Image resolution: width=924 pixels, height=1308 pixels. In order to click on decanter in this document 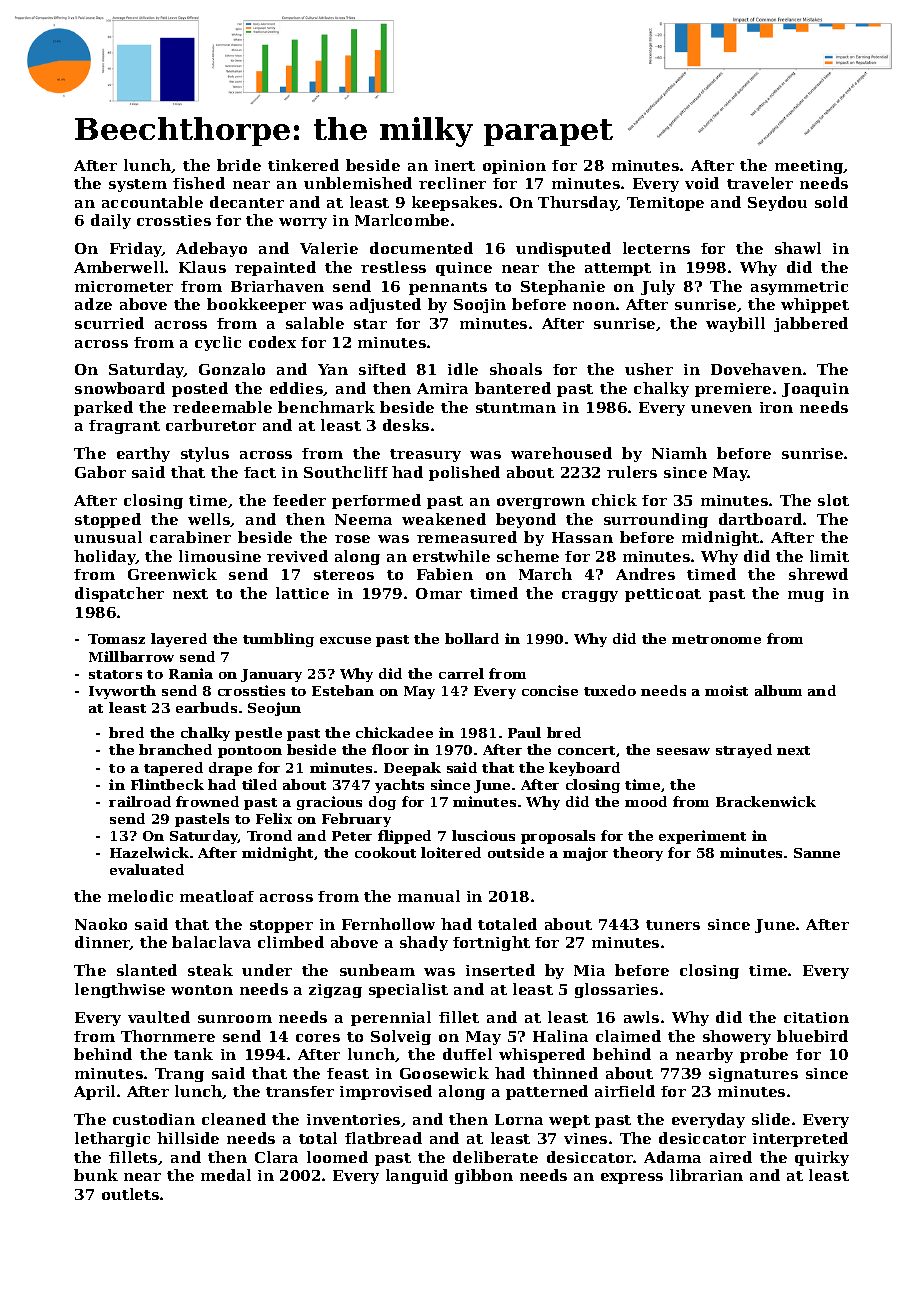, I will do `click(247, 202)`.
